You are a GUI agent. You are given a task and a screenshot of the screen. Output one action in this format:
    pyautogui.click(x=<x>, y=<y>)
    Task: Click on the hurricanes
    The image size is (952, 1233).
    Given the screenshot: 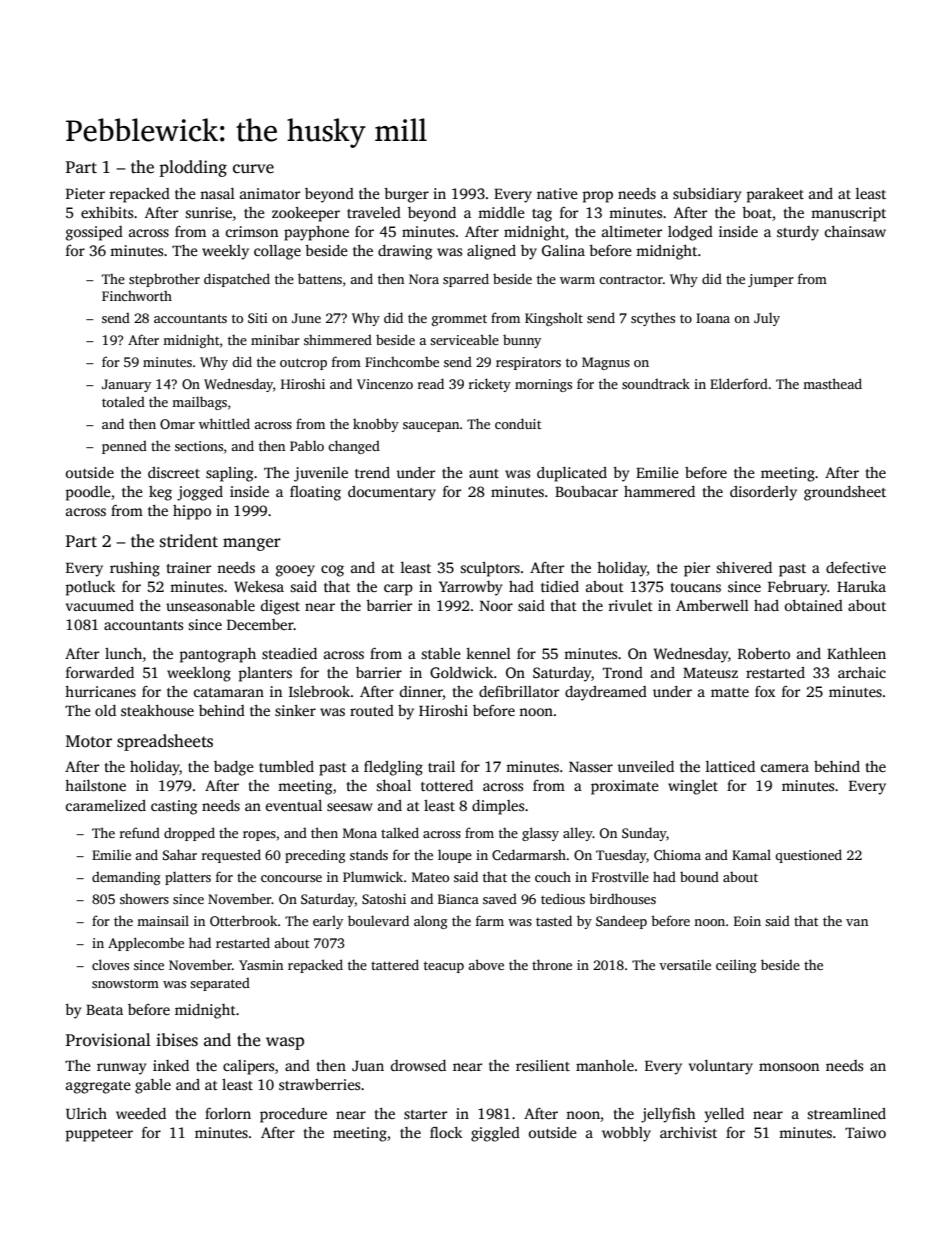 What is the action you would take?
    pyautogui.click(x=100, y=691)
